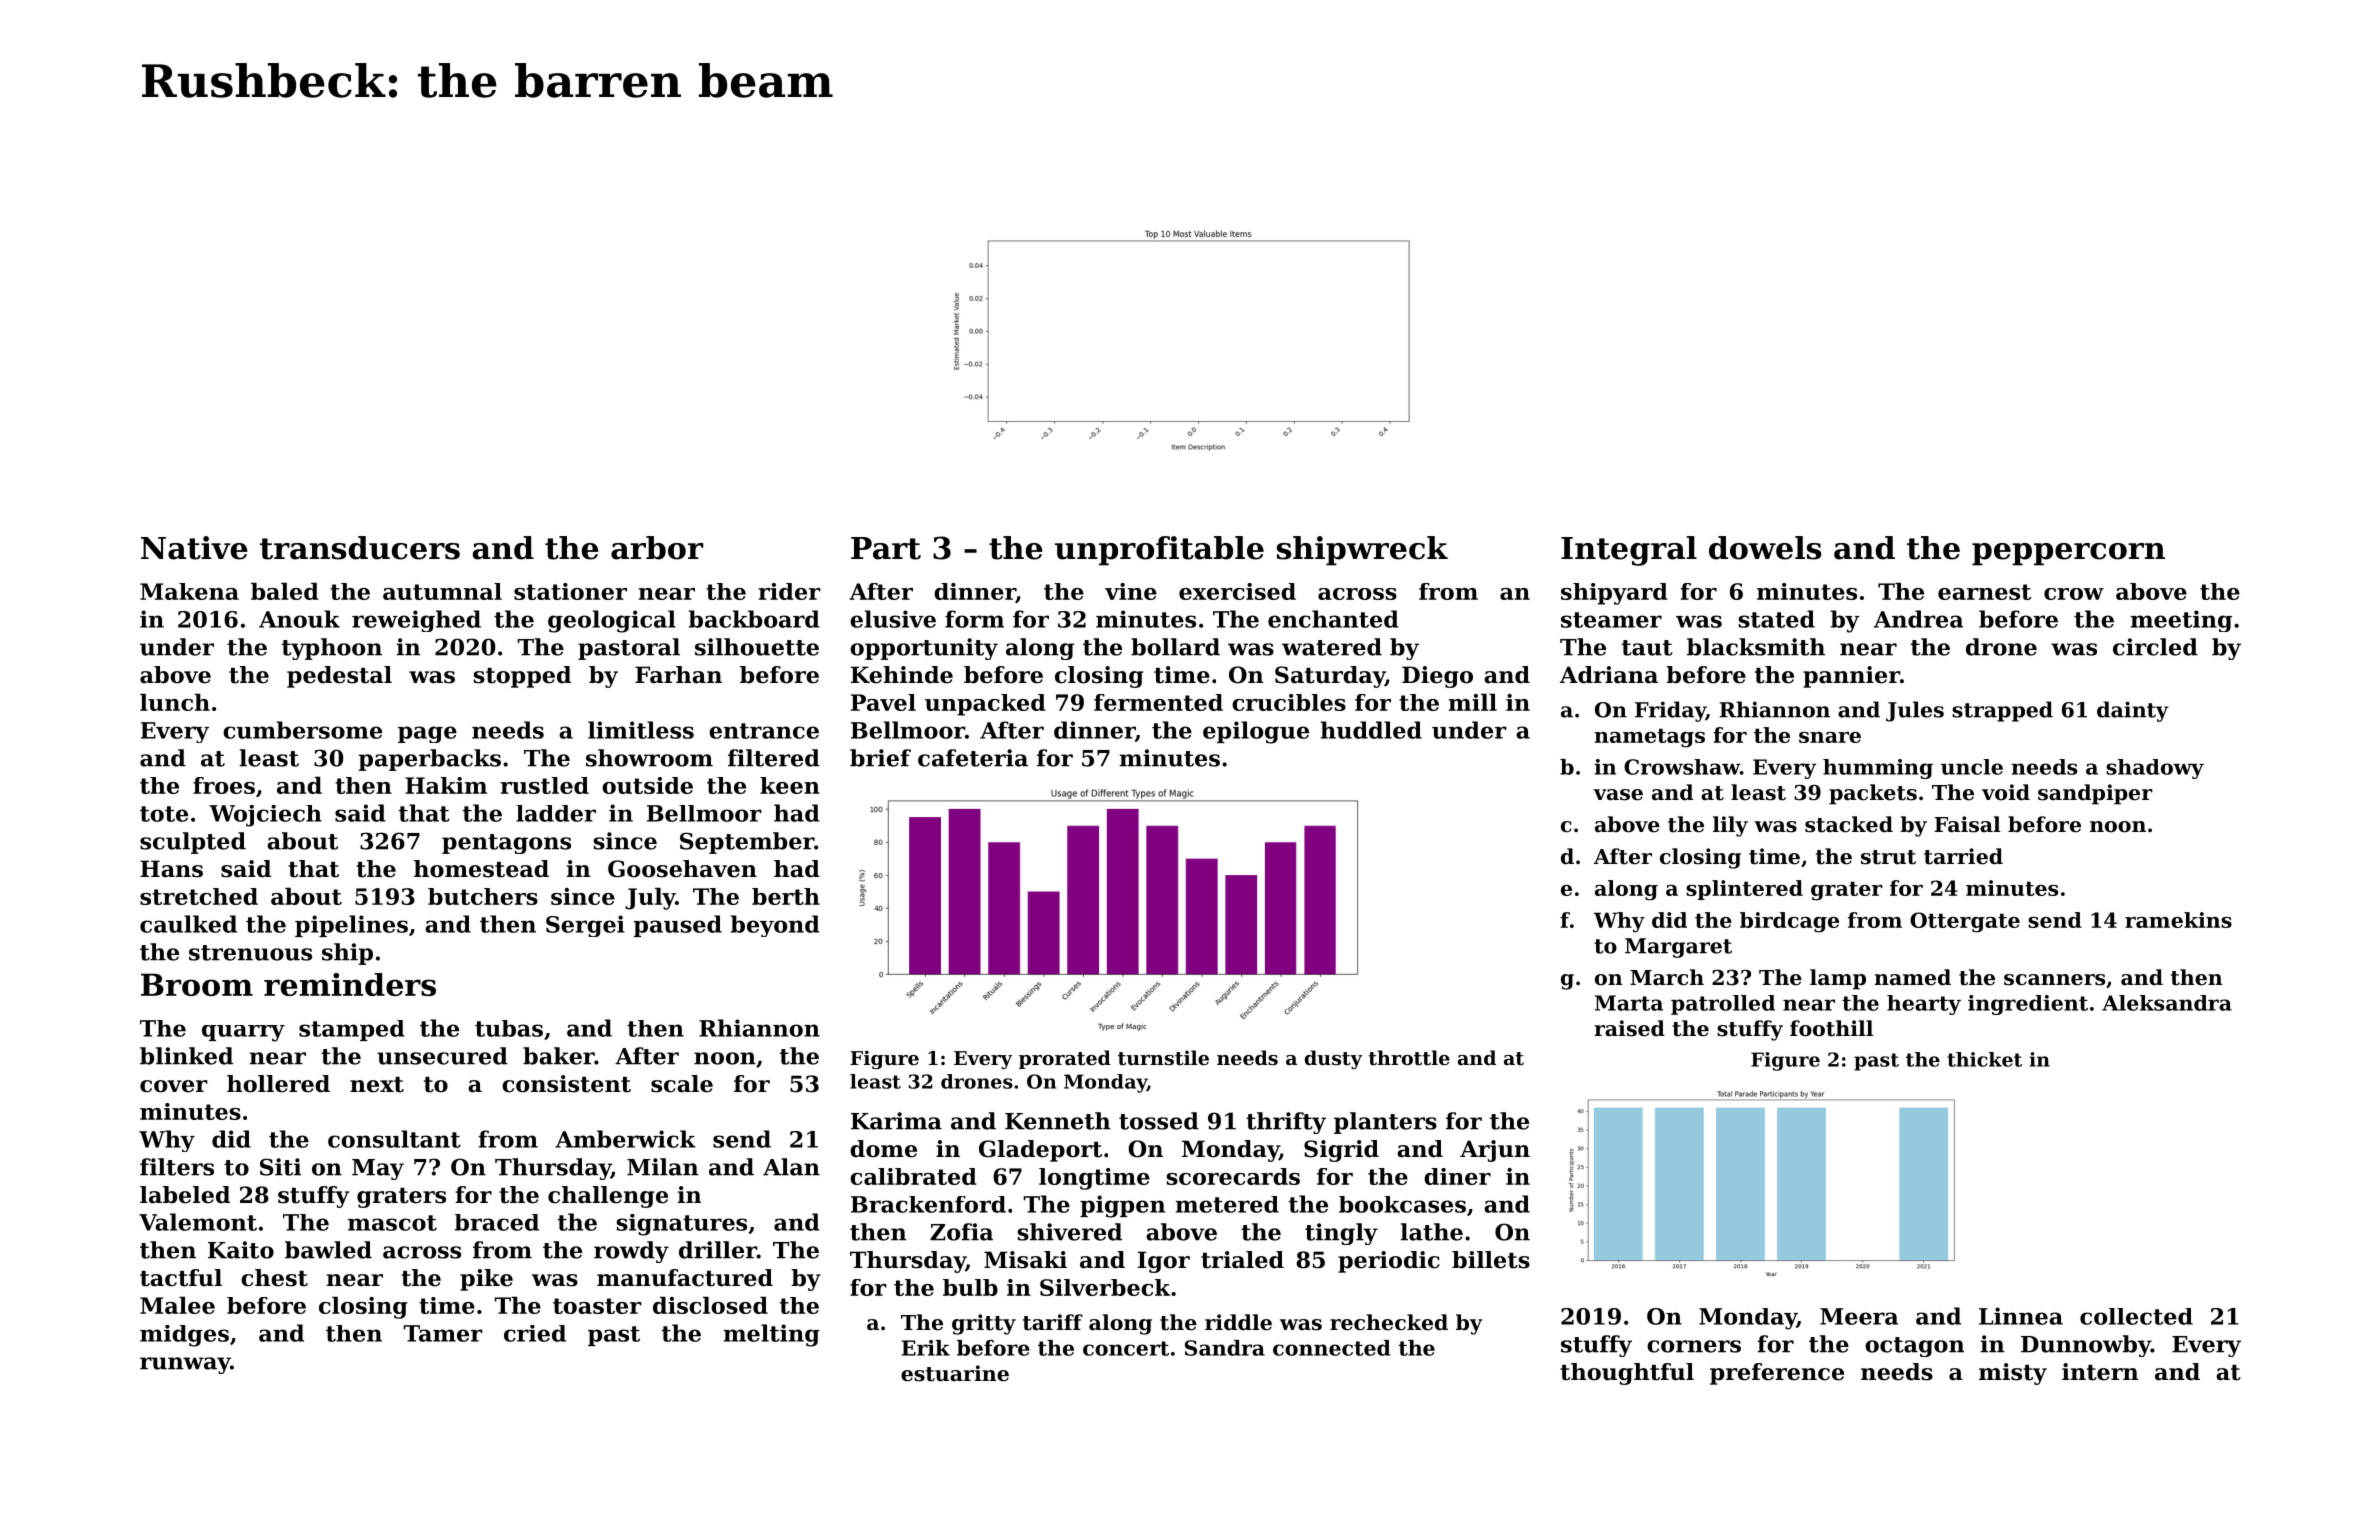 Image resolution: width=2380 pixels, height=1540 pixels. What do you see at coordinates (883, 1149) in the screenshot?
I see `dome` at bounding box center [883, 1149].
